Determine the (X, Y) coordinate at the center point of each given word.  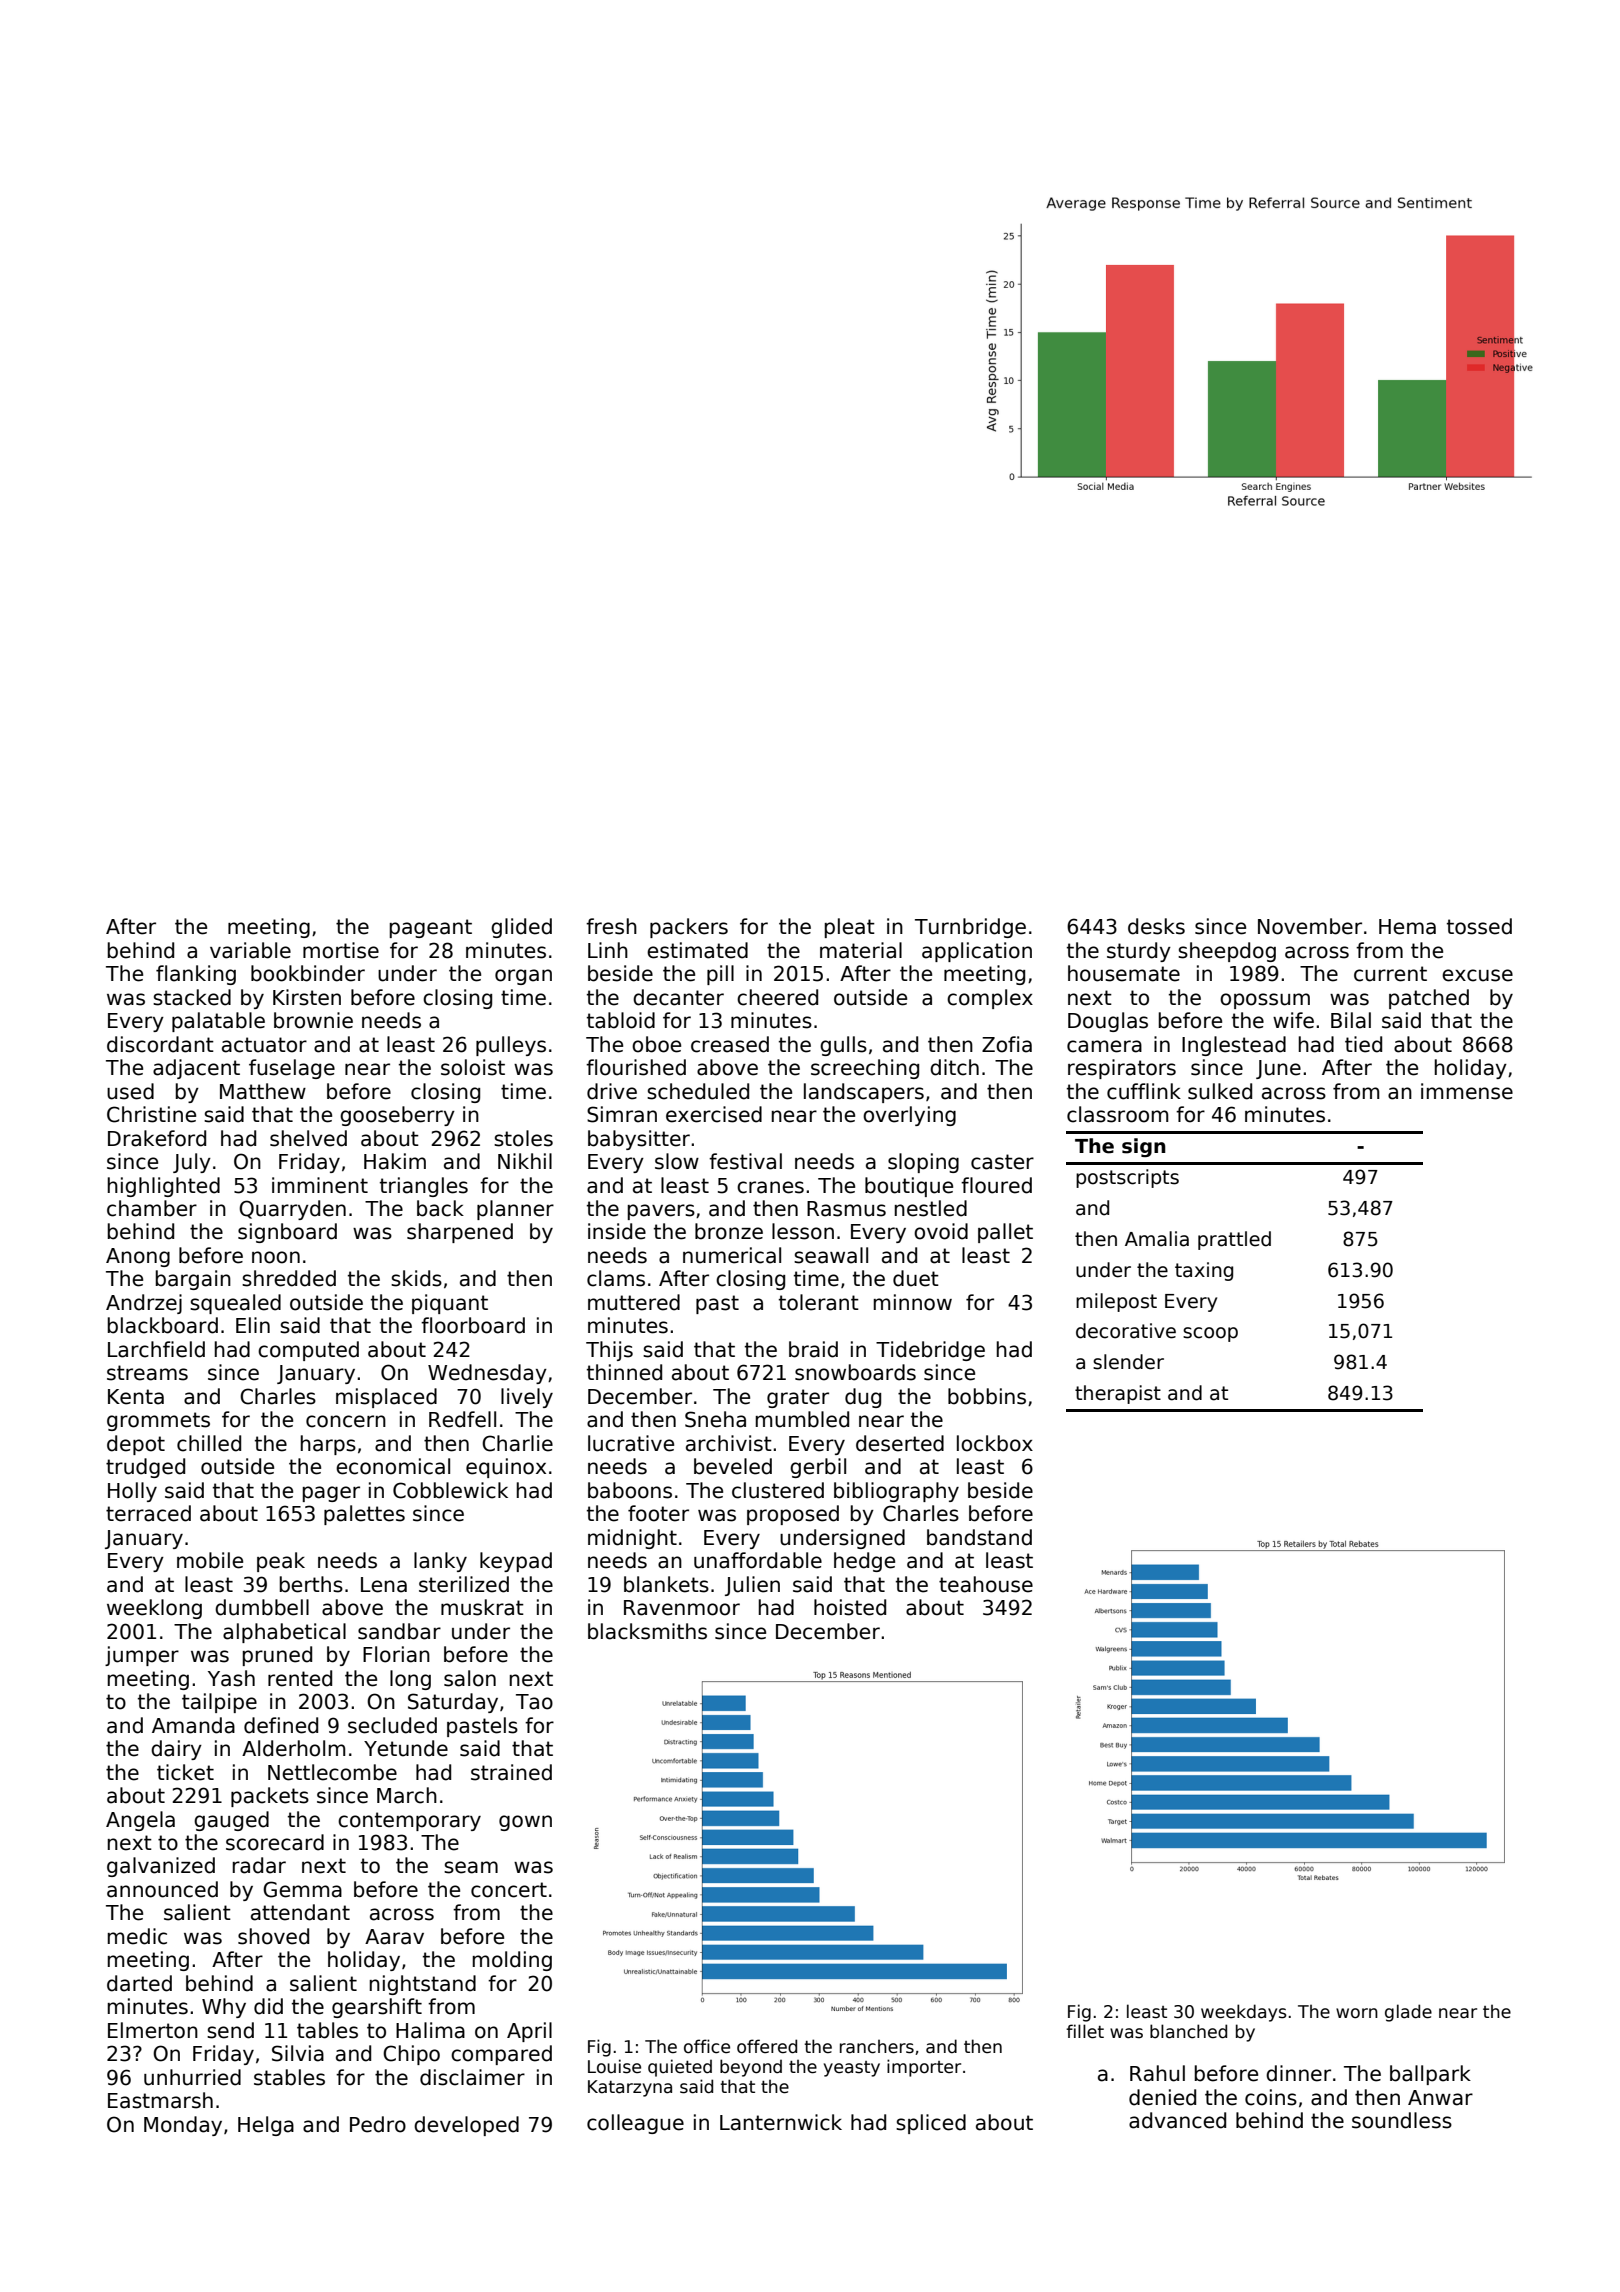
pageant (431, 928)
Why (224, 2008)
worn (1357, 2013)
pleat (850, 928)
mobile (210, 1560)
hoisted (850, 1607)
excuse (1477, 975)
